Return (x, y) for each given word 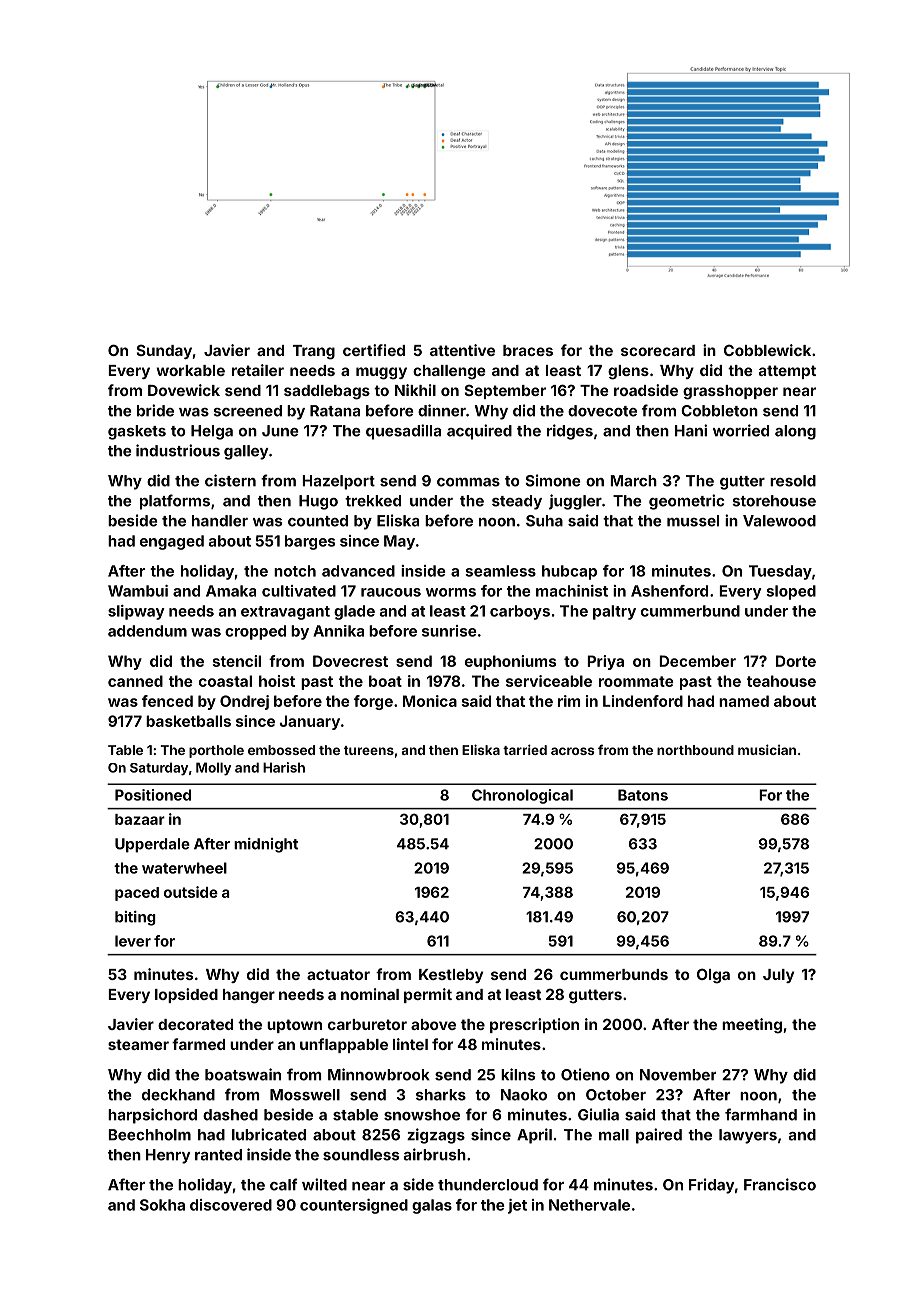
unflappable (344, 1045)
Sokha (162, 1205)
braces (528, 350)
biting (135, 918)
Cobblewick (767, 350)
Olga (713, 976)
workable (190, 370)
